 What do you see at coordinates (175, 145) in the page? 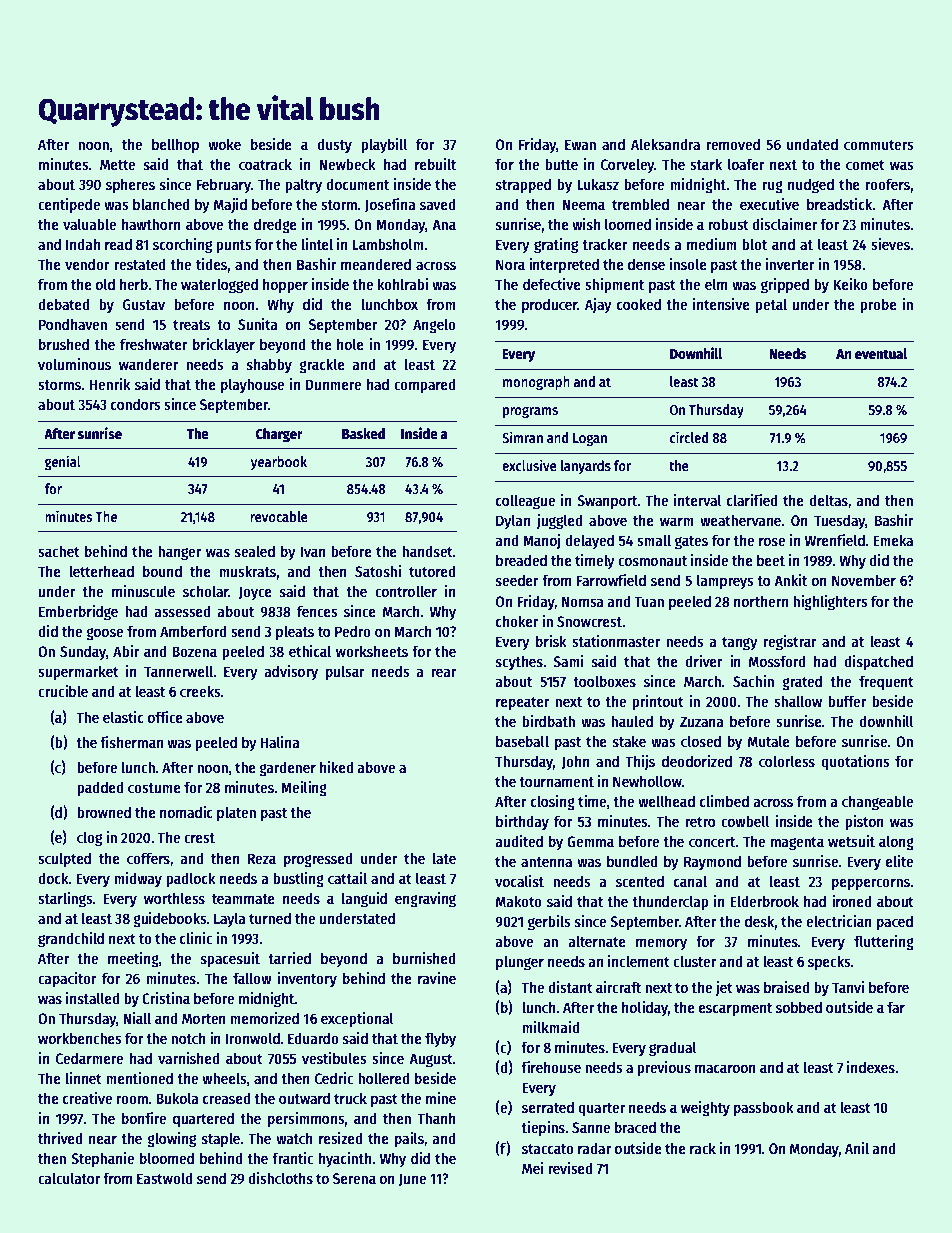
I see `bellhop` at bounding box center [175, 145].
